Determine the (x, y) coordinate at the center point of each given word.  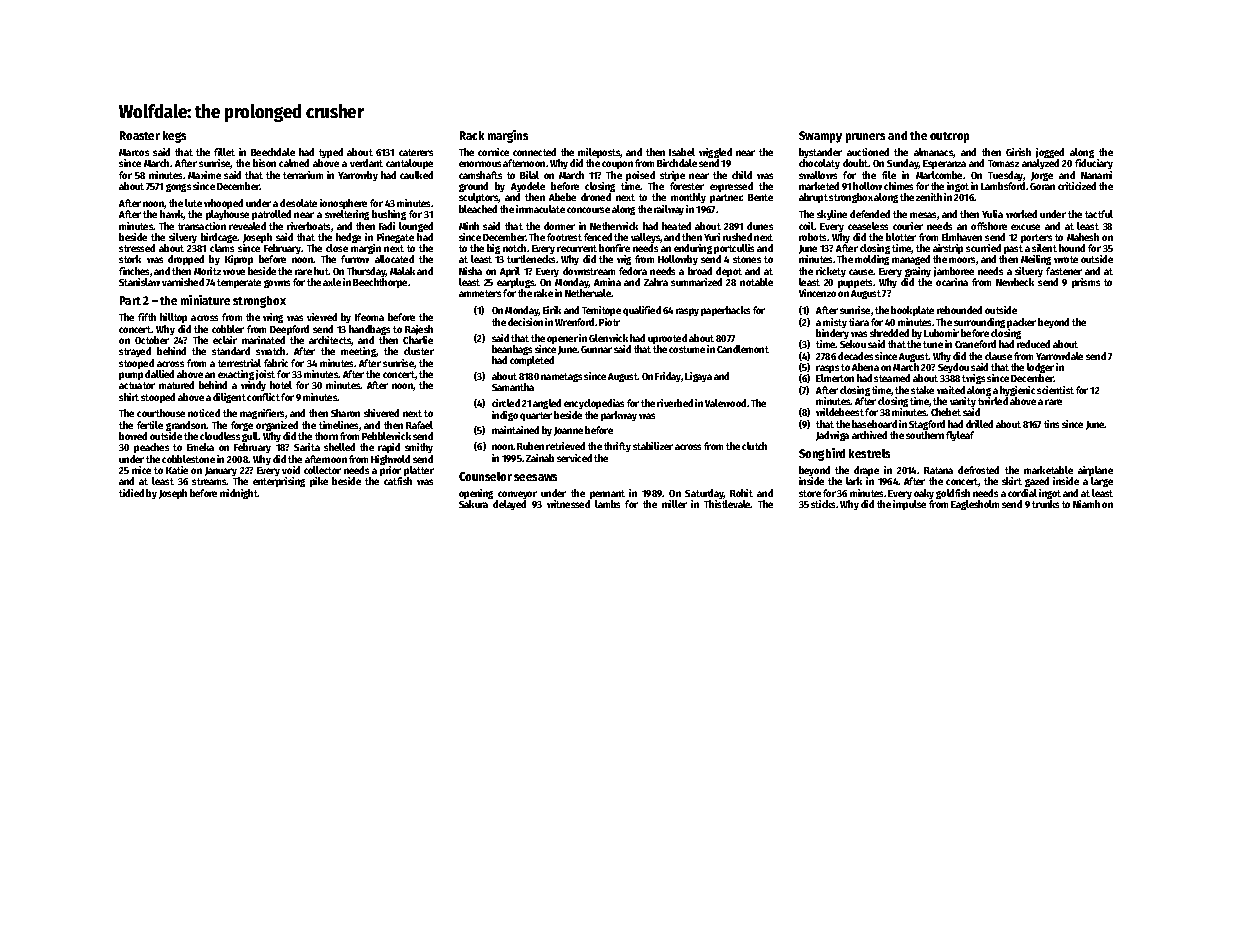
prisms (1086, 283)
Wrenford (574, 322)
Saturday (704, 494)
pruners (865, 138)
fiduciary (1094, 164)
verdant (366, 163)
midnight (239, 494)
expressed (731, 187)
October (152, 340)
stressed (137, 248)
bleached (478, 209)
